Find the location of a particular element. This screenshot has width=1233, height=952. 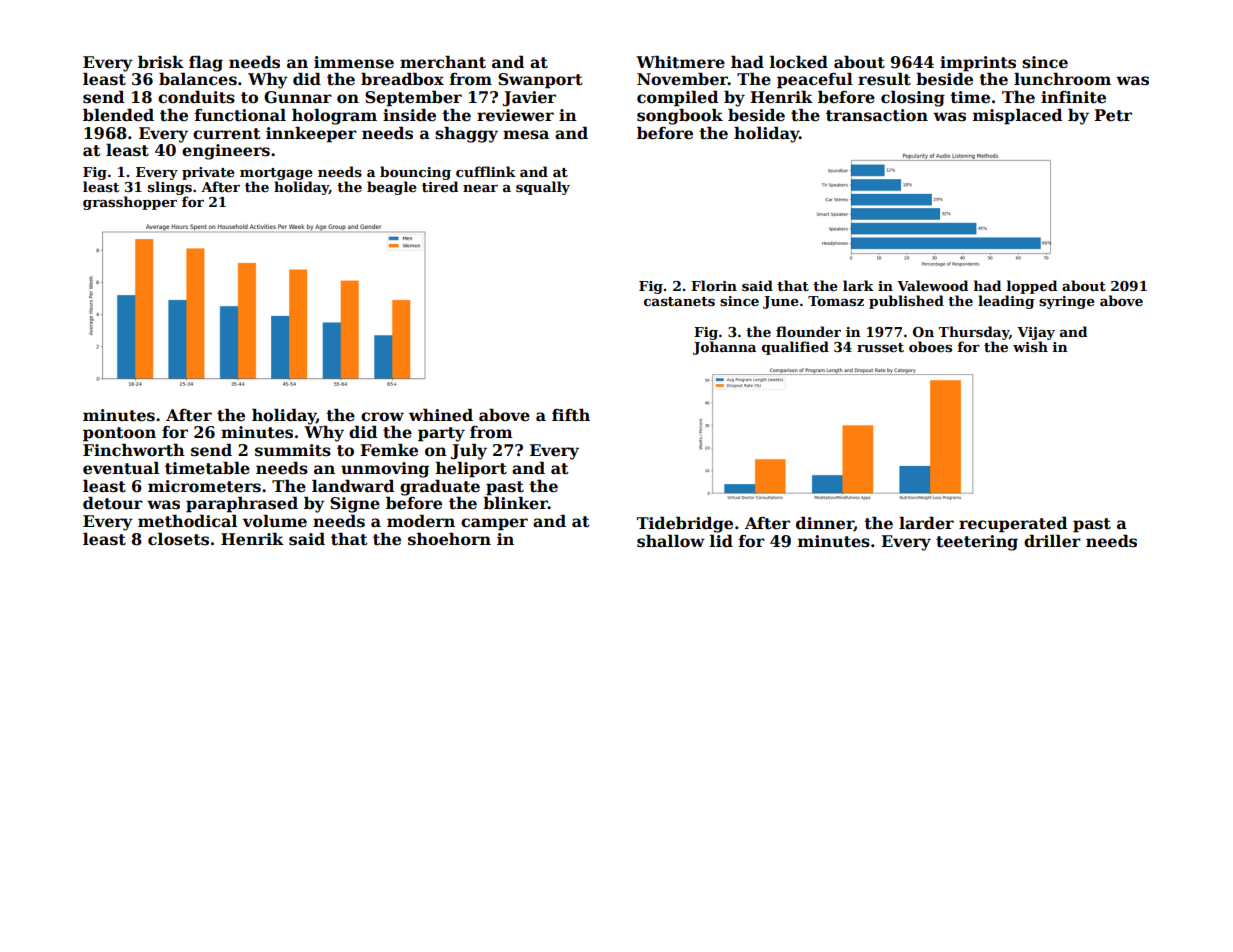

shallow is located at coordinates (671, 541).
